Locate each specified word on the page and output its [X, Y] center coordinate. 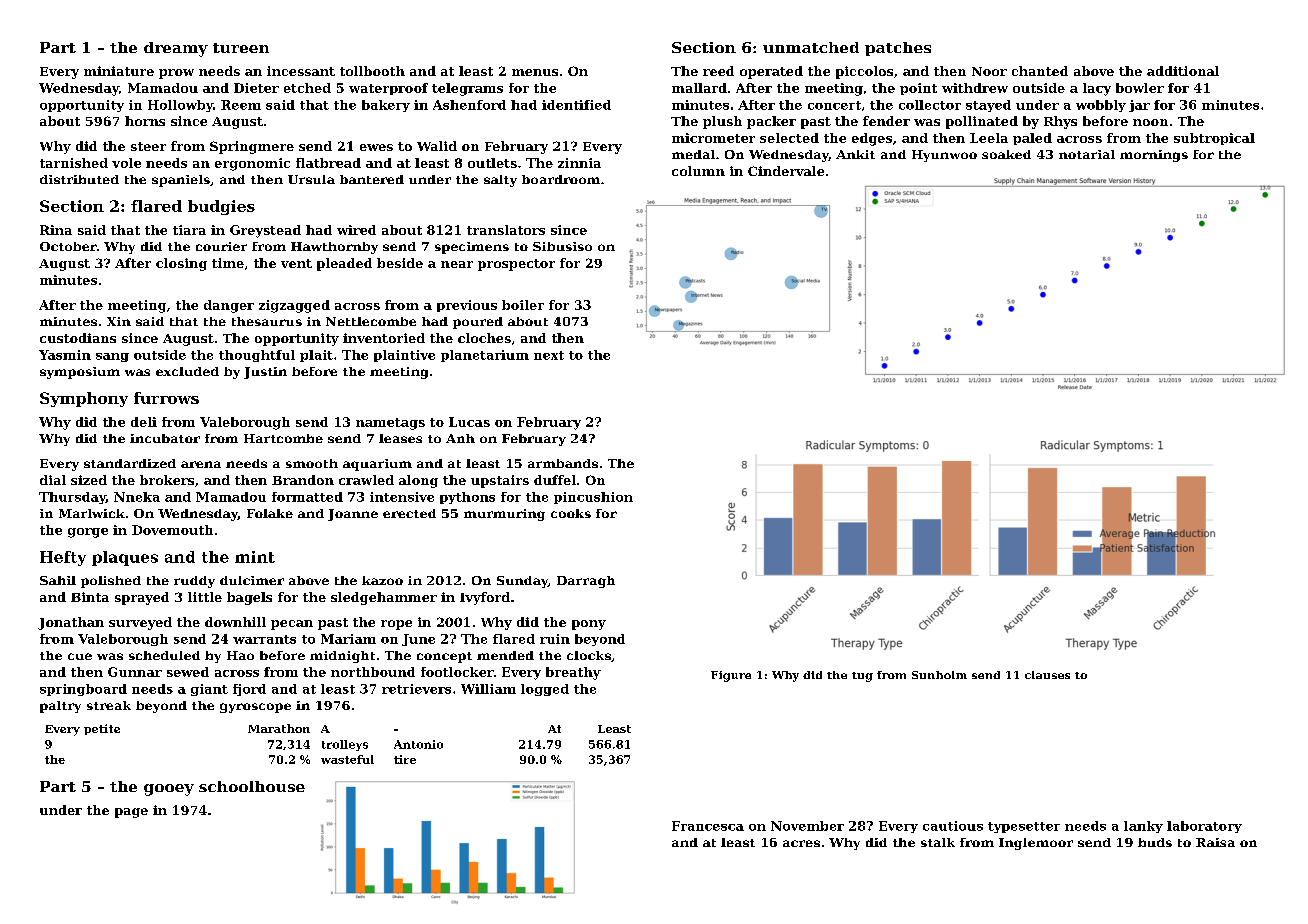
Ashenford [469, 105]
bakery [386, 106]
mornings [1154, 156]
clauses [1047, 675]
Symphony [84, 399]
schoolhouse [252, 786]
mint [255, 557]
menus [535, 72]
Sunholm [939, 675]
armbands [563, 463]
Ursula [311, 179]
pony [589, 625]
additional [1183, 71]
